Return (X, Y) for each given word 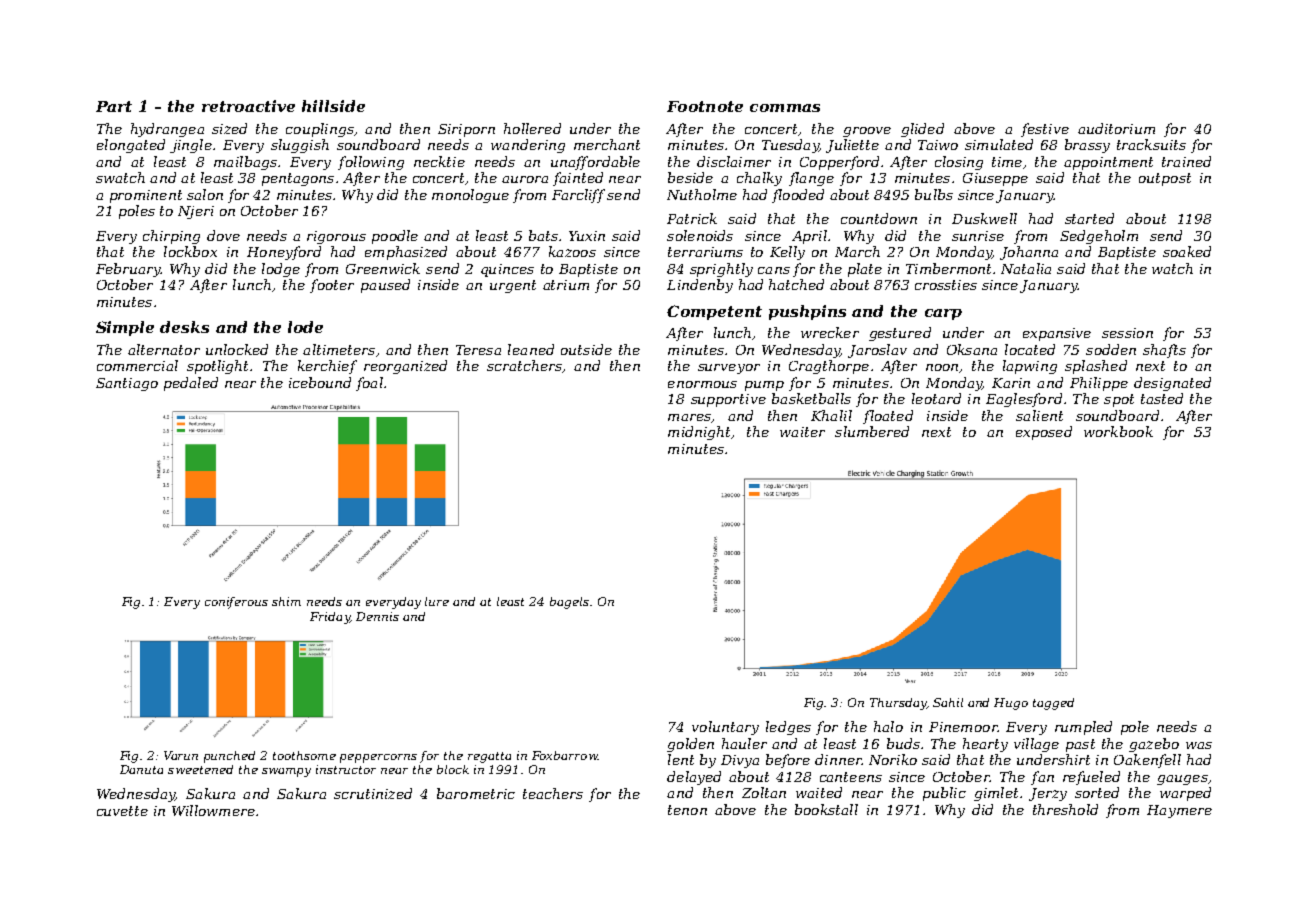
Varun (181, 755)
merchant (607, 144)
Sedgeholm (1099, 237)
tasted (1162, 398)
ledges (788, 728)
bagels (569, 603)
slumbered (872, 431)
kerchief (327, 367)
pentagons (298, 179)
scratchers (524, 365)
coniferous (236, 603)
